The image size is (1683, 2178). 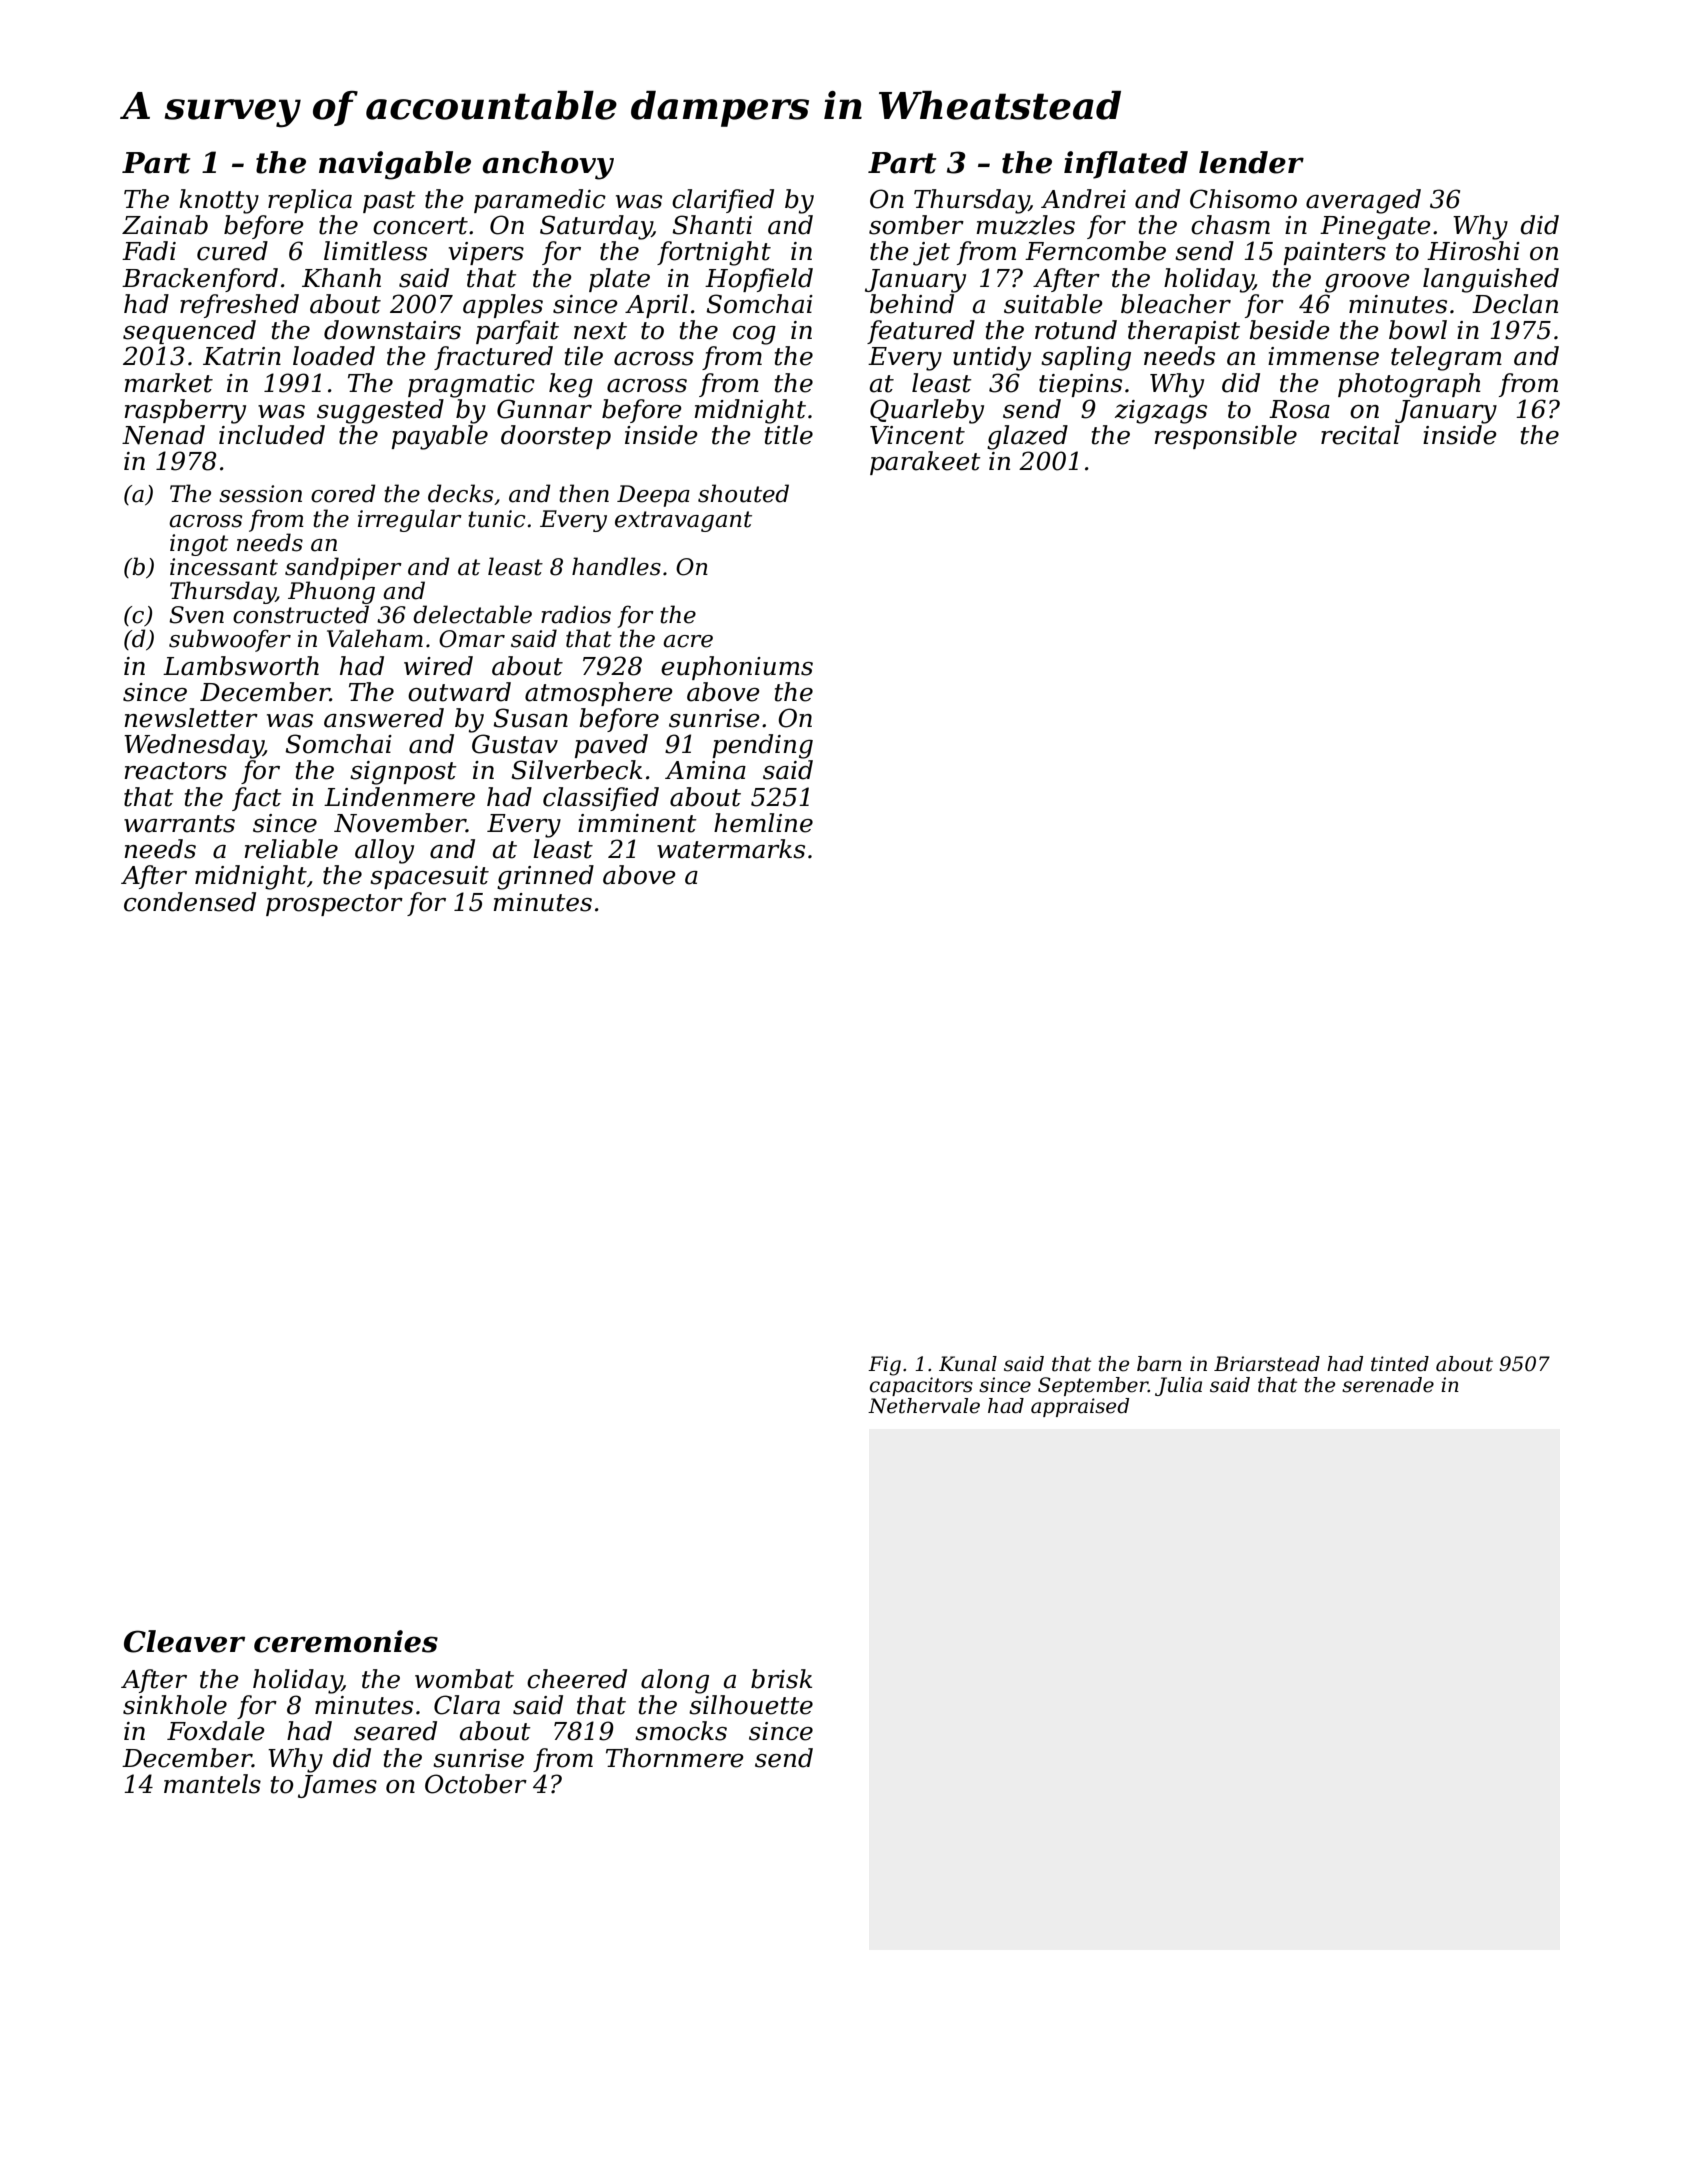 What do you see at coordinates (219, 201) in the page?
I see `knotty` at bounding box center [219, 201].
